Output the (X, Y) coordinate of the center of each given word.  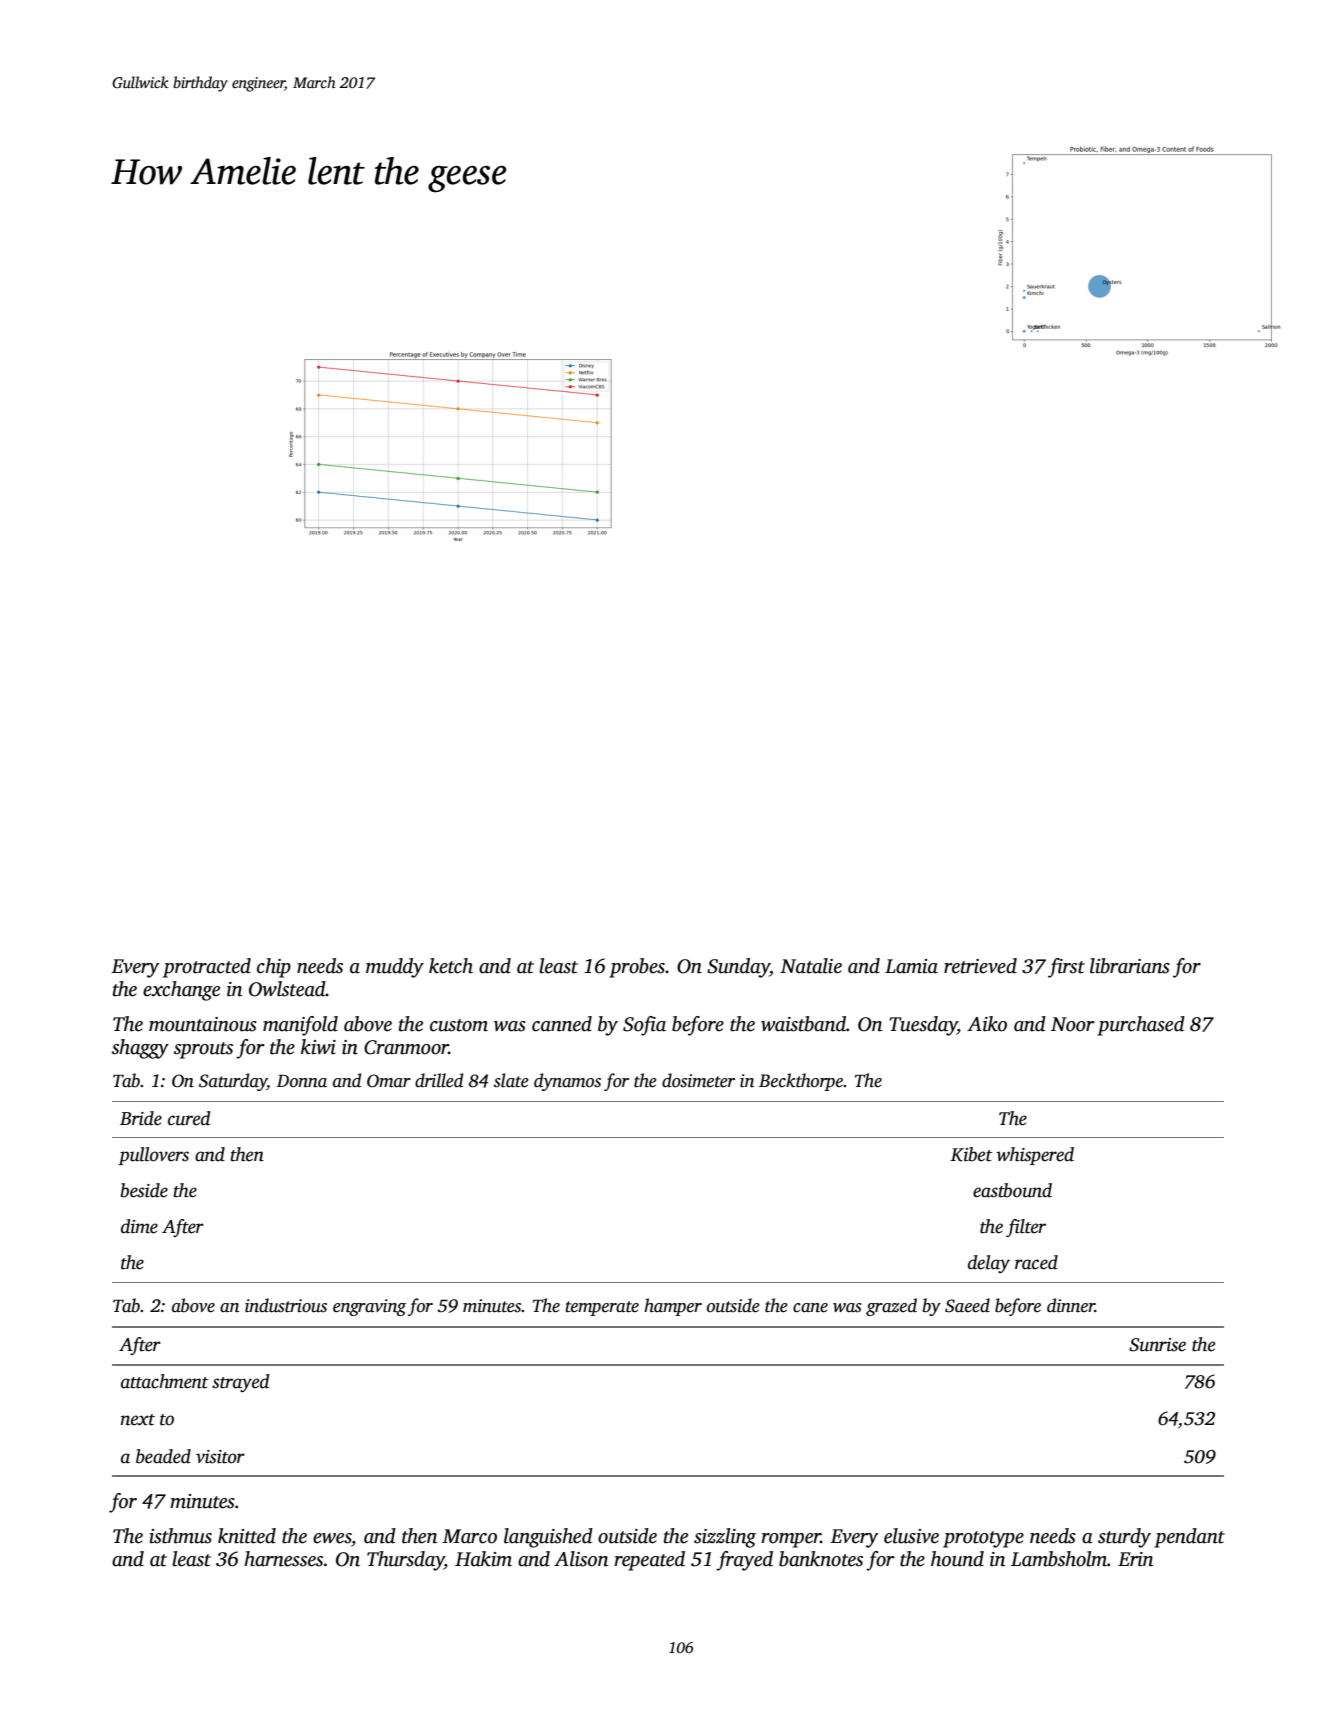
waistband (803, 1024)
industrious (286, 1305)
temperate (602, 1308)
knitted (247, 1536)
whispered (1035, 1156)
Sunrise (1157, 1345)
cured (189, 1118)
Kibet (971, 1154)
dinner (1071, 1305)
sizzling (725, 1538)
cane (810, 1308)
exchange (181, 991)
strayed (241, 1383)
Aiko (987, 1024)
